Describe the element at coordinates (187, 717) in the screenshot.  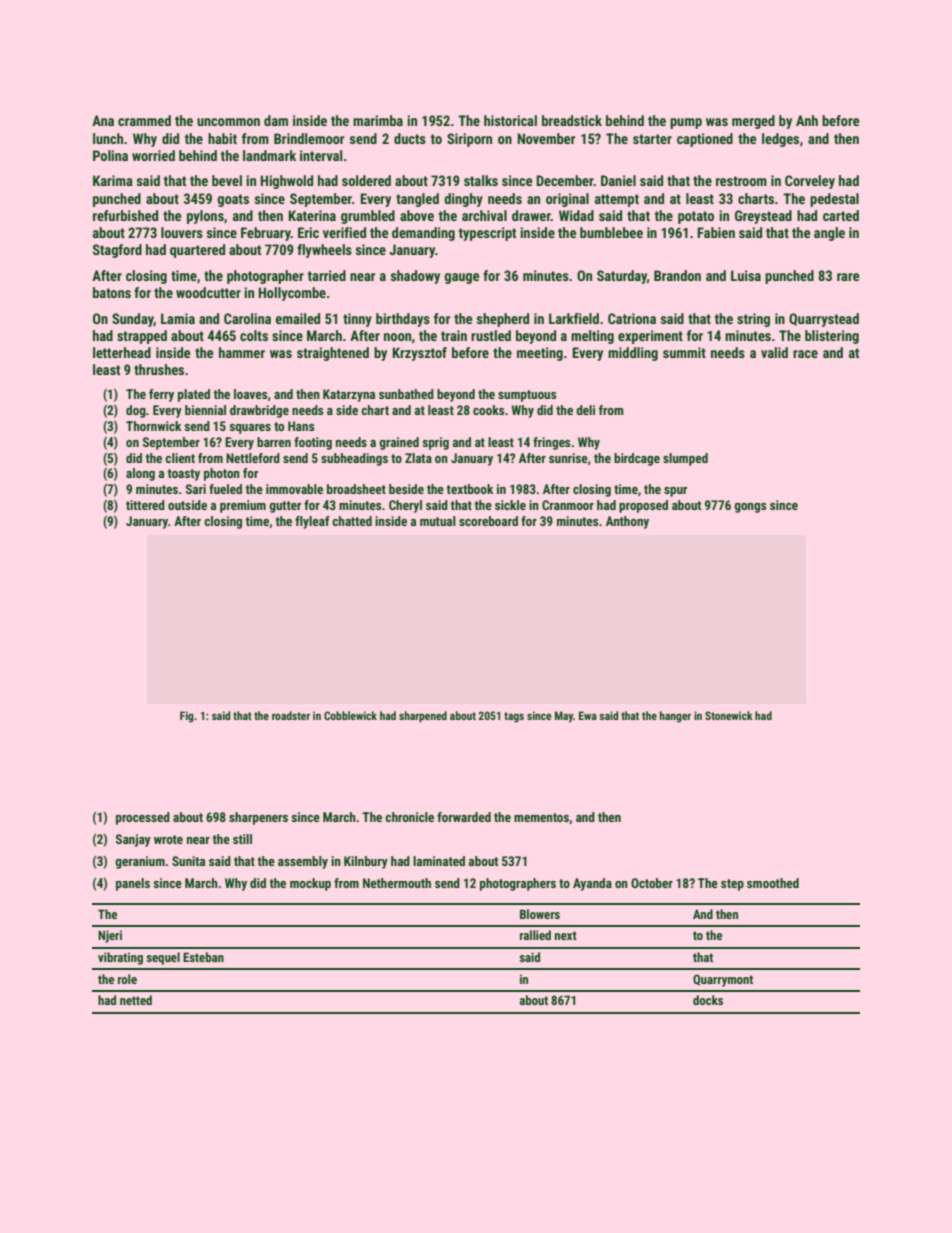
I see `Fig` at that location.
